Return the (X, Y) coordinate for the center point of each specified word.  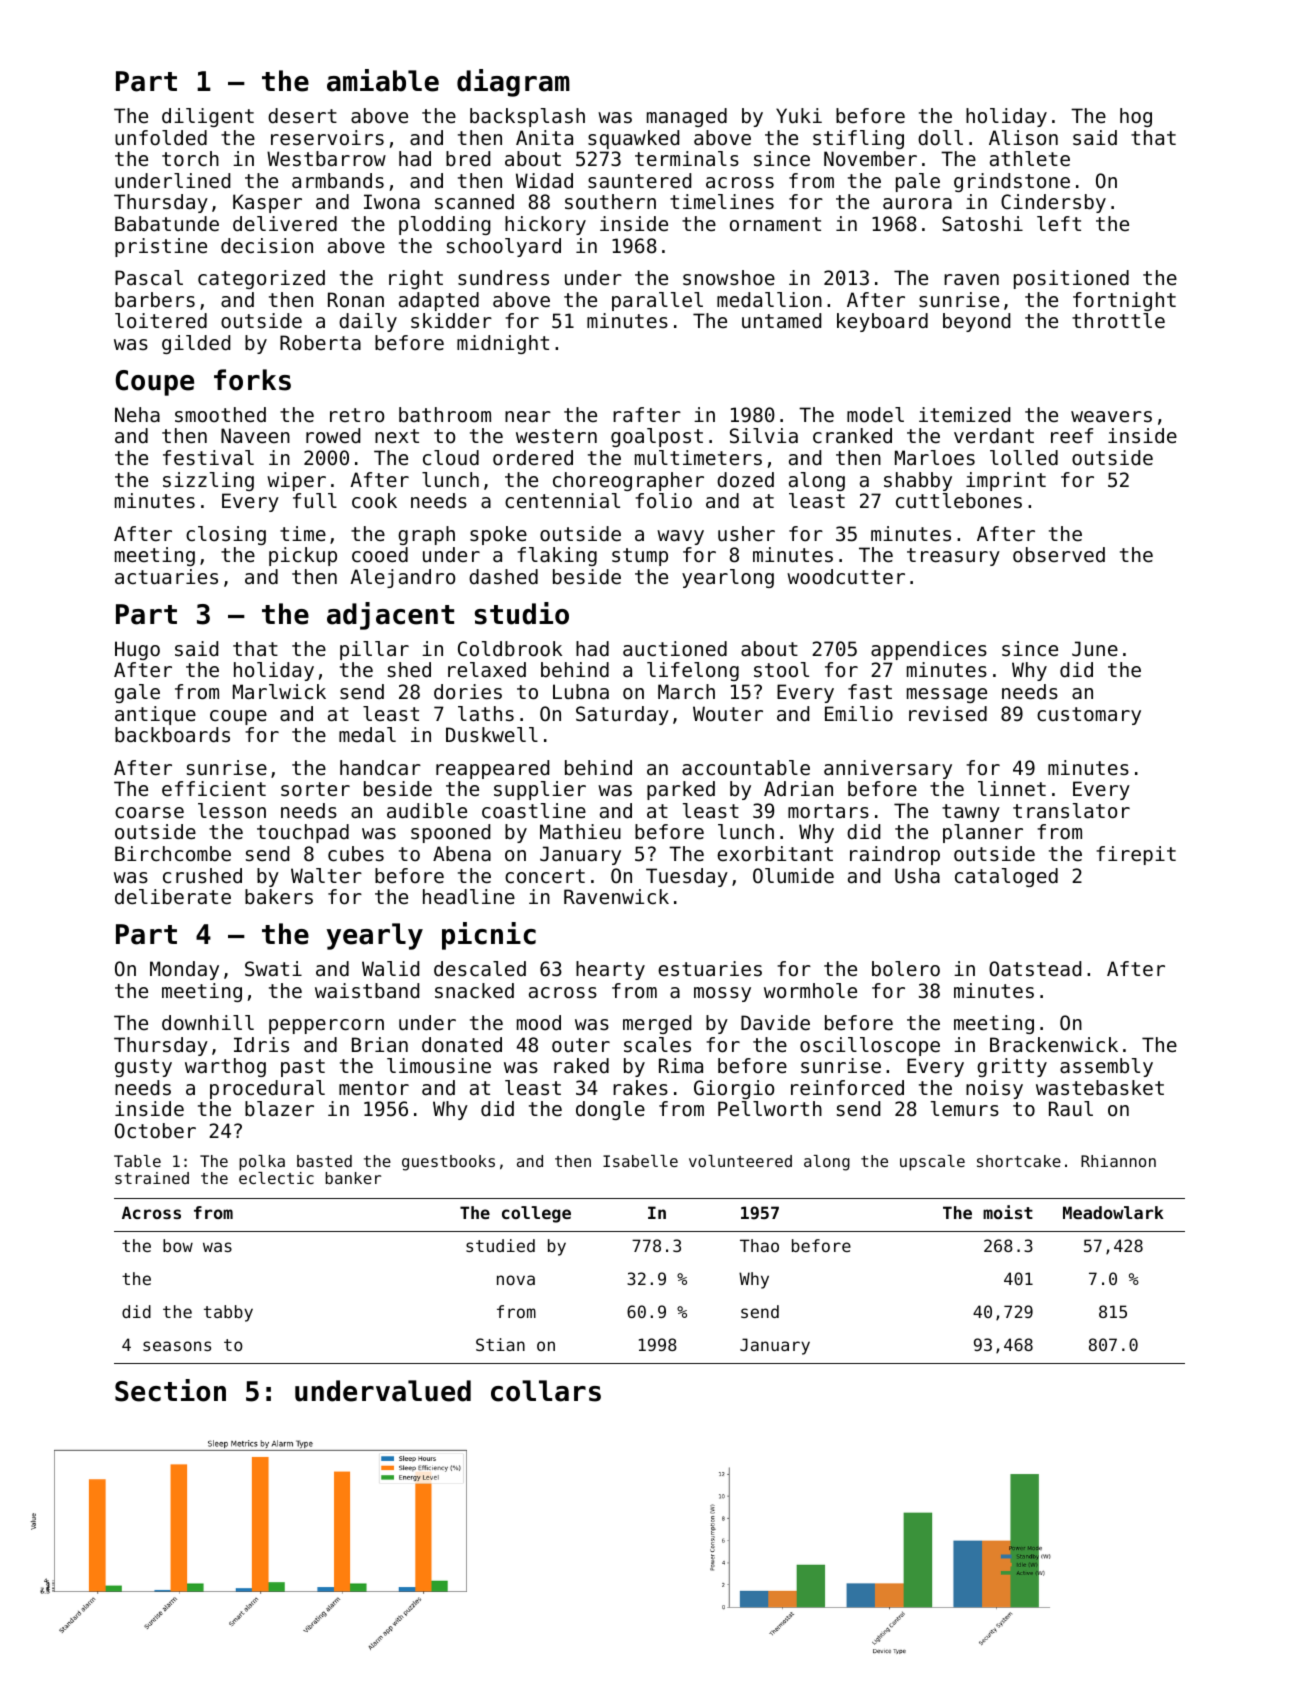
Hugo (137, 650)
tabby (228, 1313)
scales (657, 1045)
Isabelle (640, 1161)
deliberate (173, 897)
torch (190, 159)
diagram (513, 83)
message (947, 695)
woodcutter (846, 577)
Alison (1023, 138)
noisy (994, 1089)
